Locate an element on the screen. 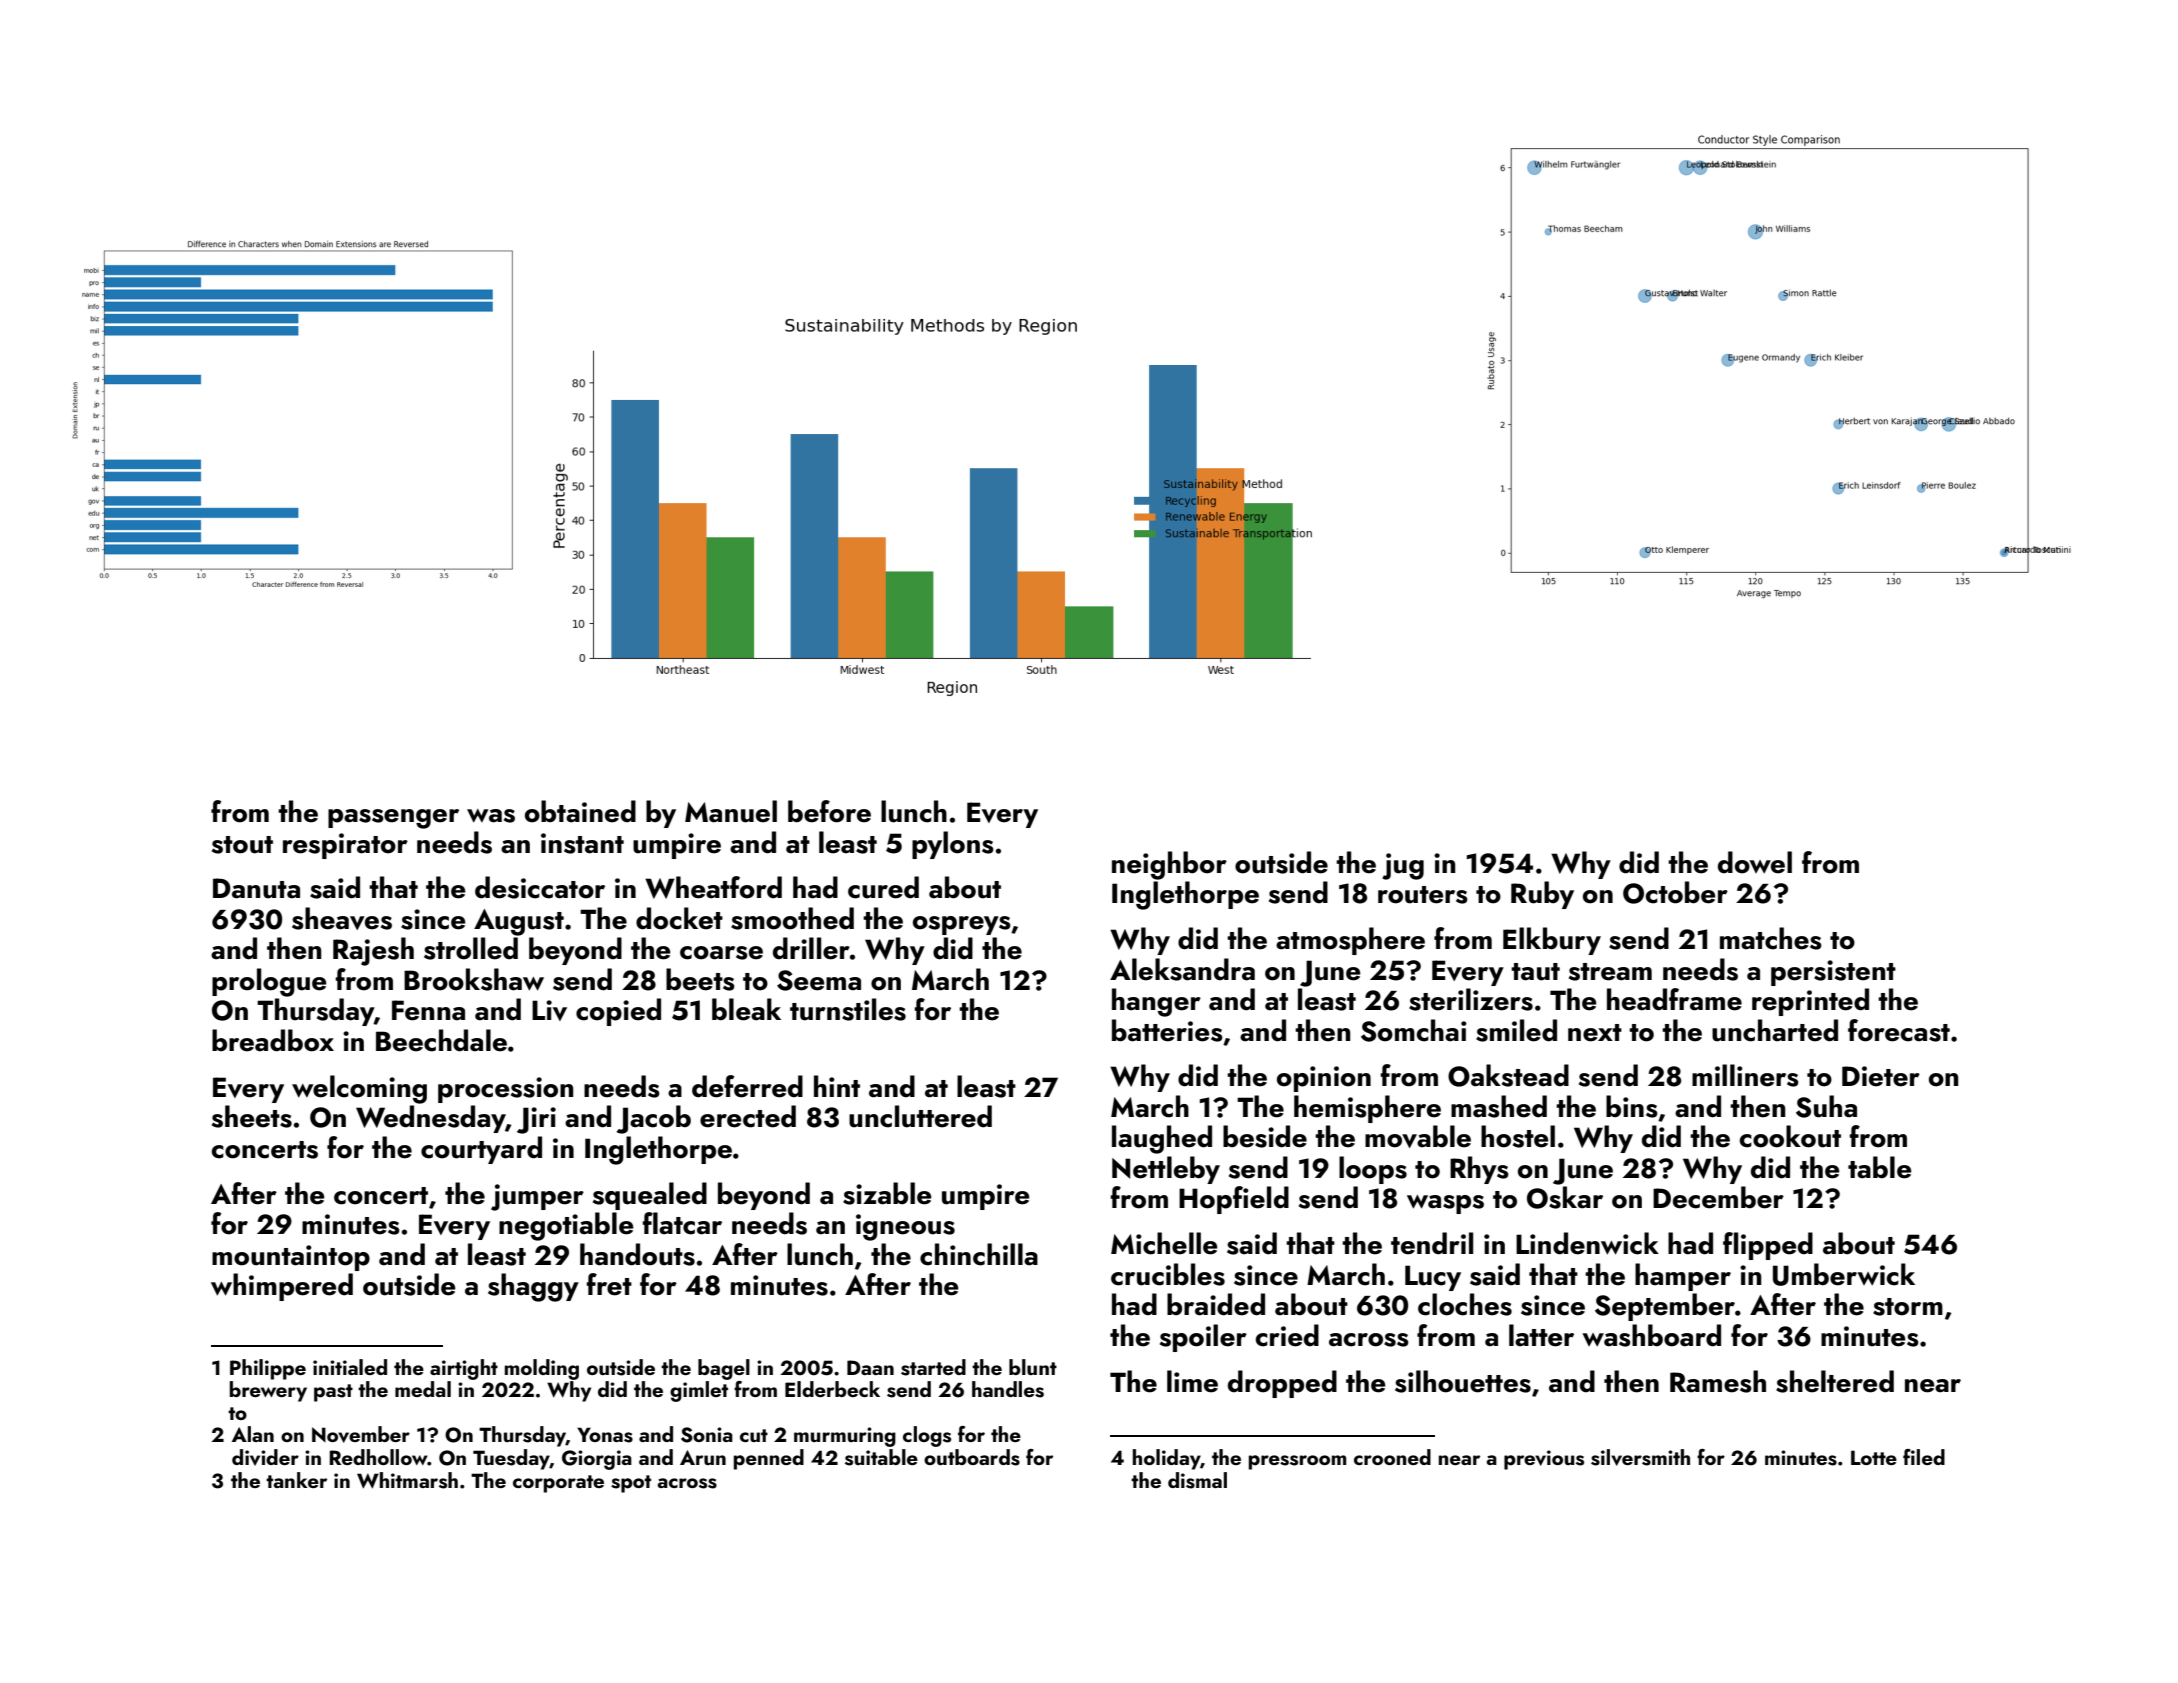 This screenshot has width=2178, height=1683. desiccator is located at coordinates (540, 887).
